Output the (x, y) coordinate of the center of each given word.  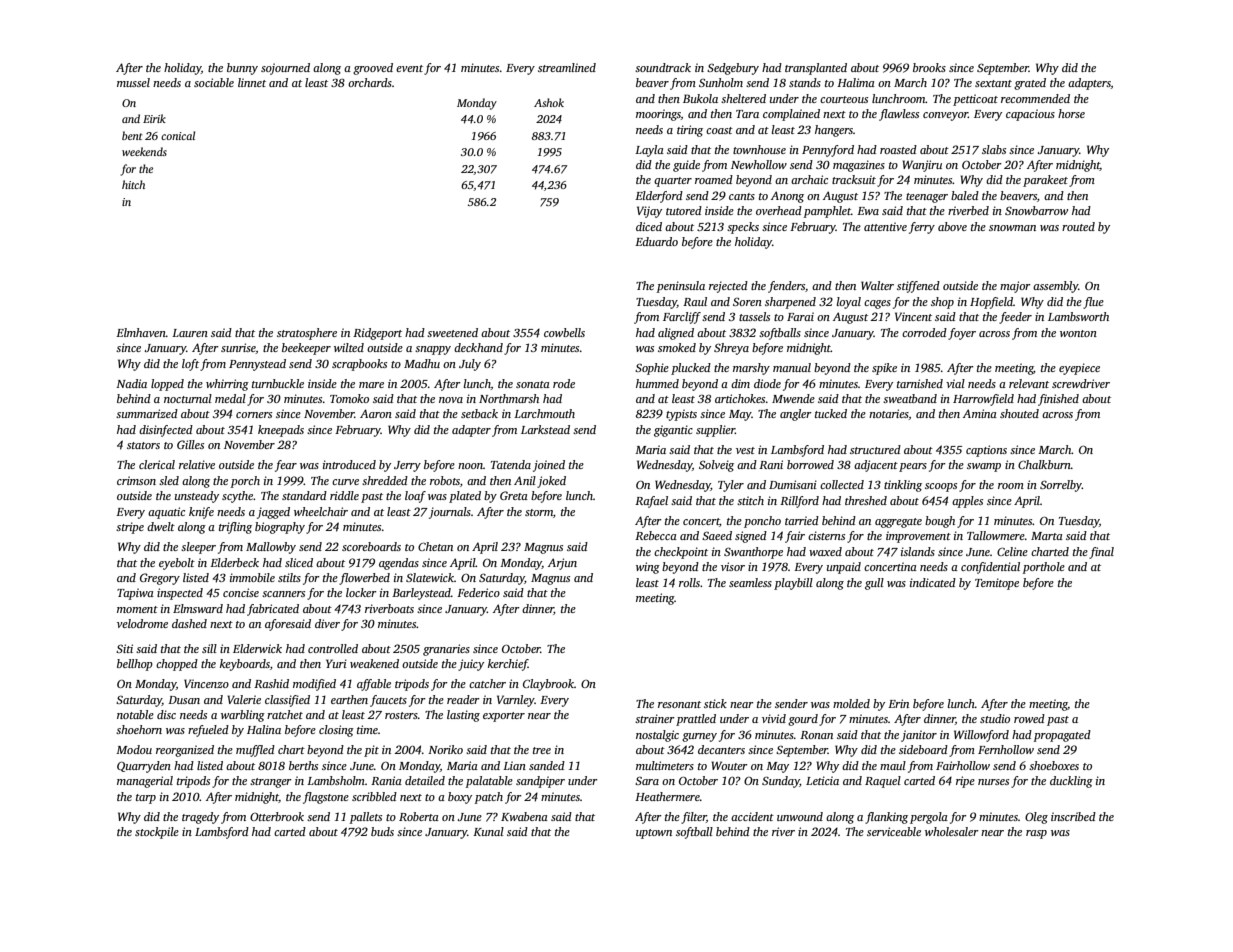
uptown (654, 834)
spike (884, 369)
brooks (929, 67)
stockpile (157, 833)
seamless (750, 582)
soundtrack (663, 67)
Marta (1047, 536)
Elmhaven (141, 332)
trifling (235, 528)
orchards (370, 82)
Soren (747, 301)
